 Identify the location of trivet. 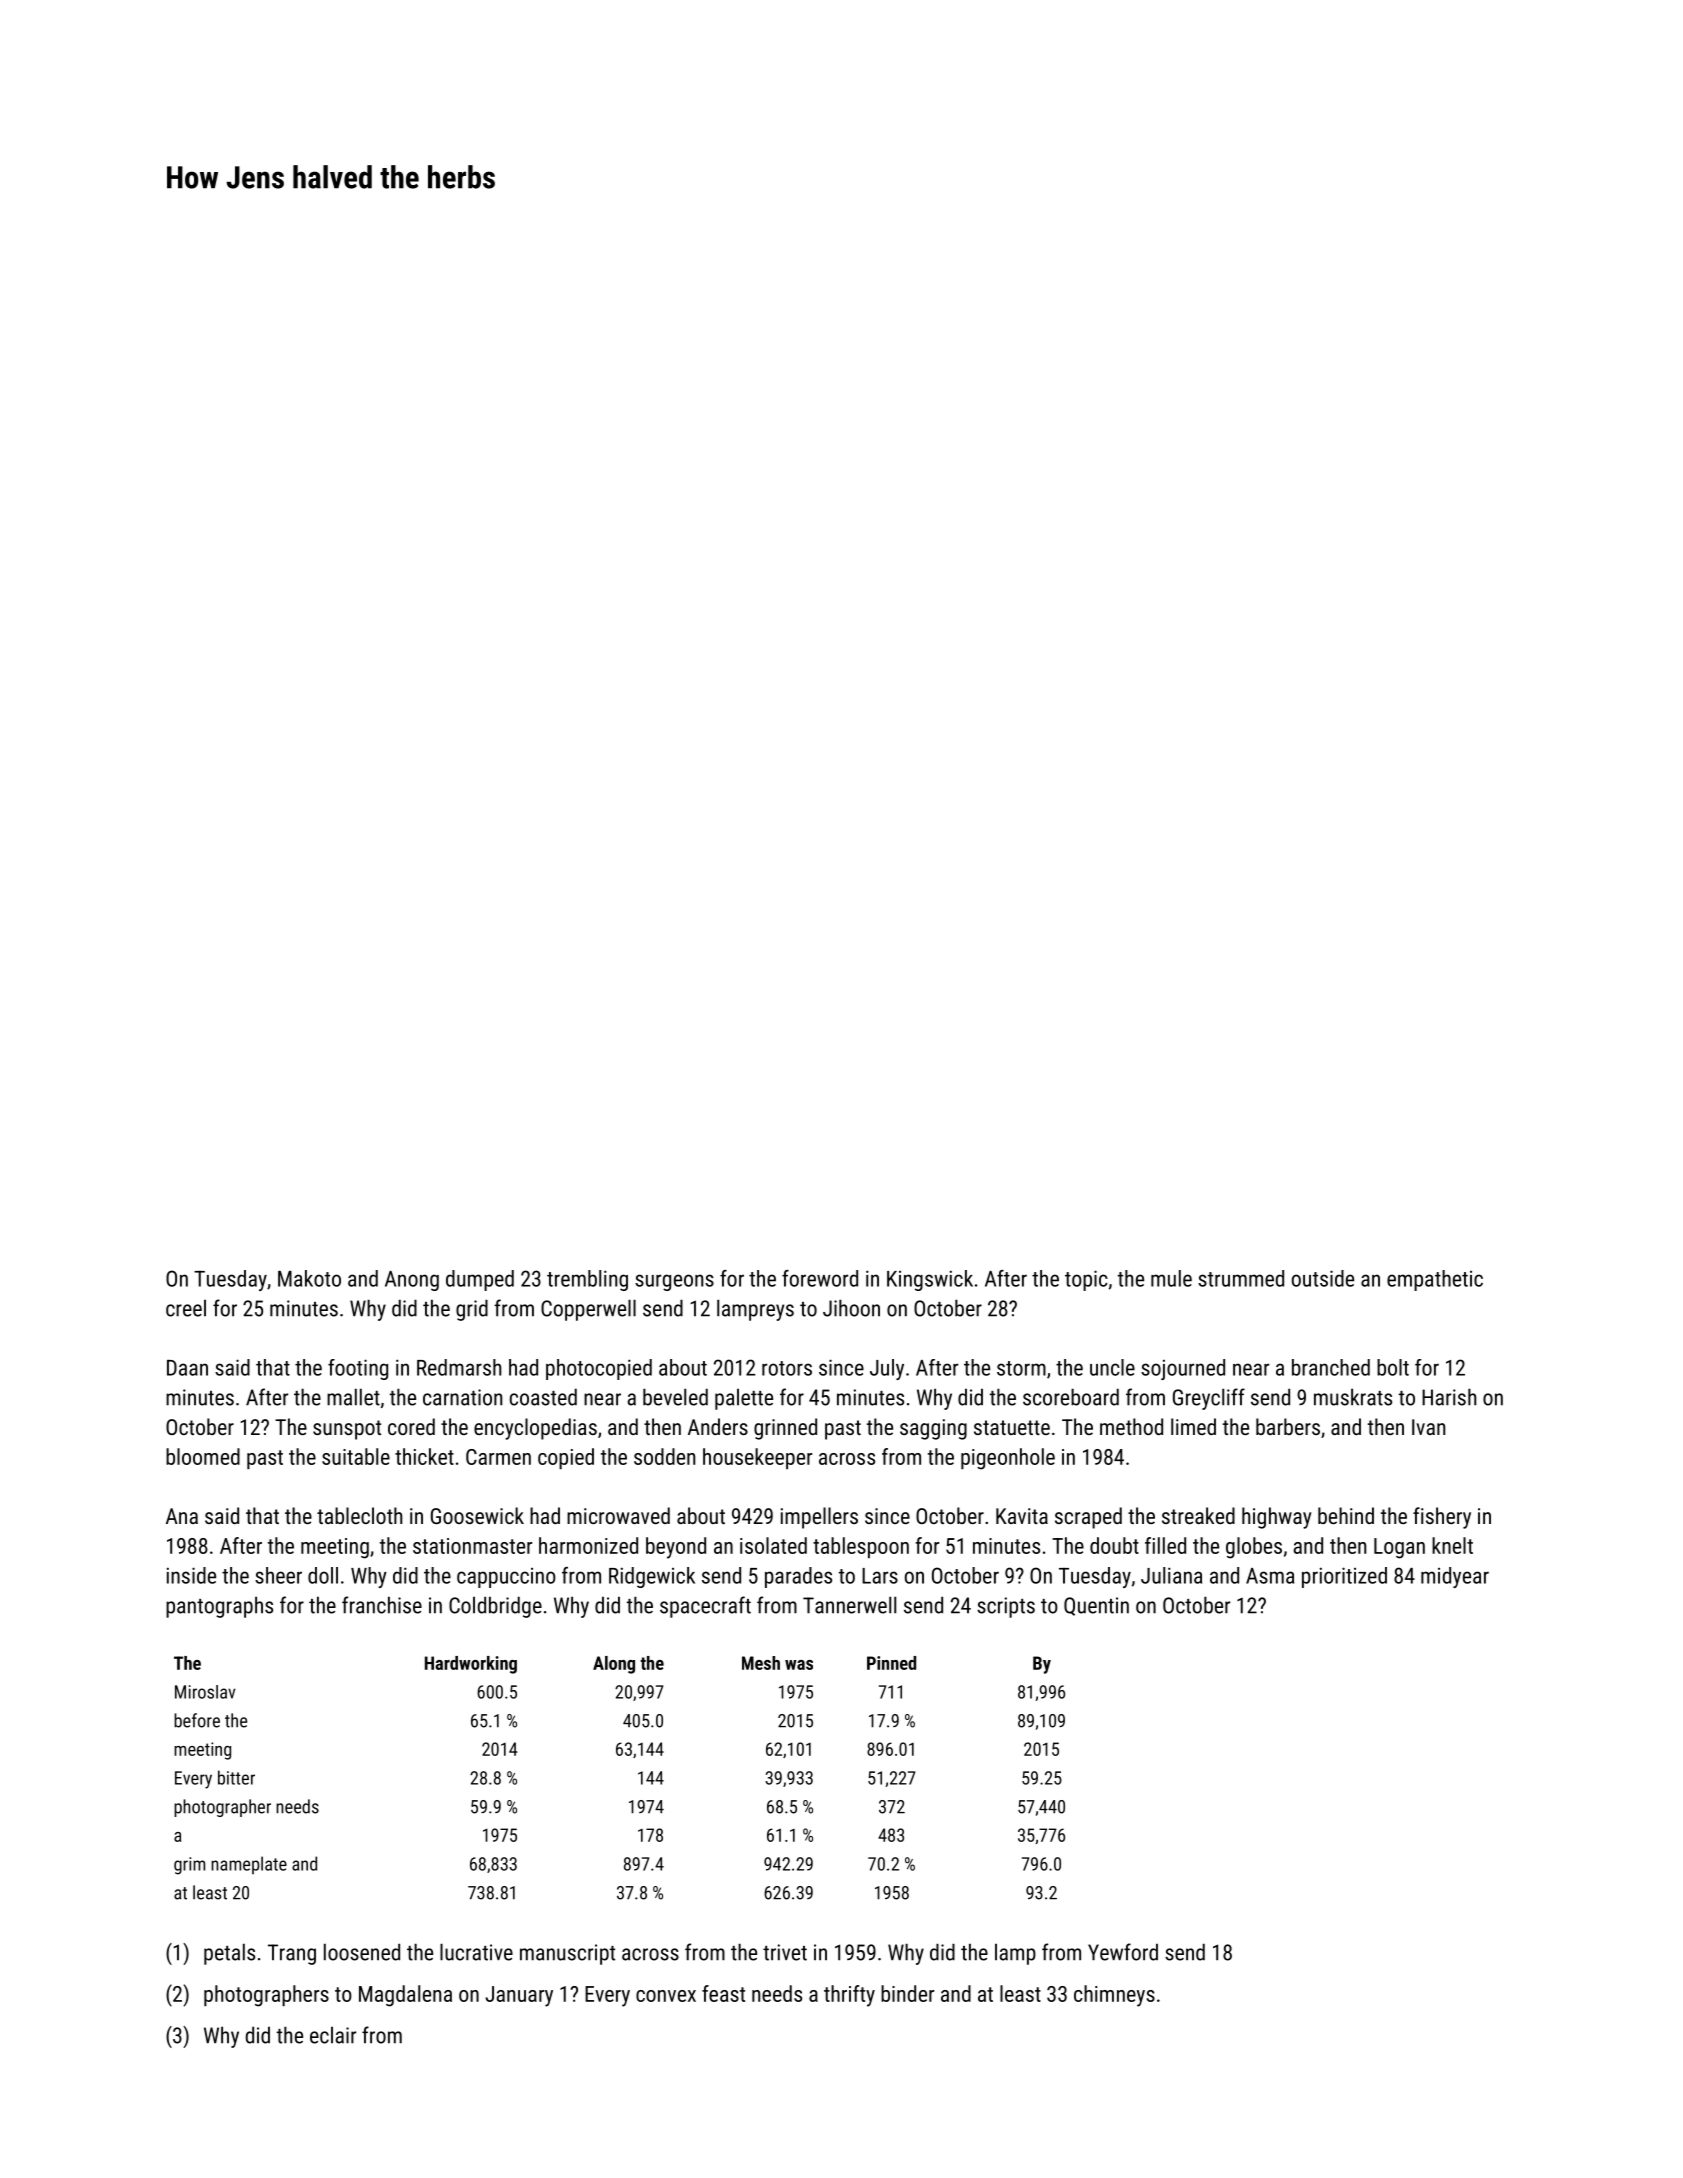
(785, 1952).
